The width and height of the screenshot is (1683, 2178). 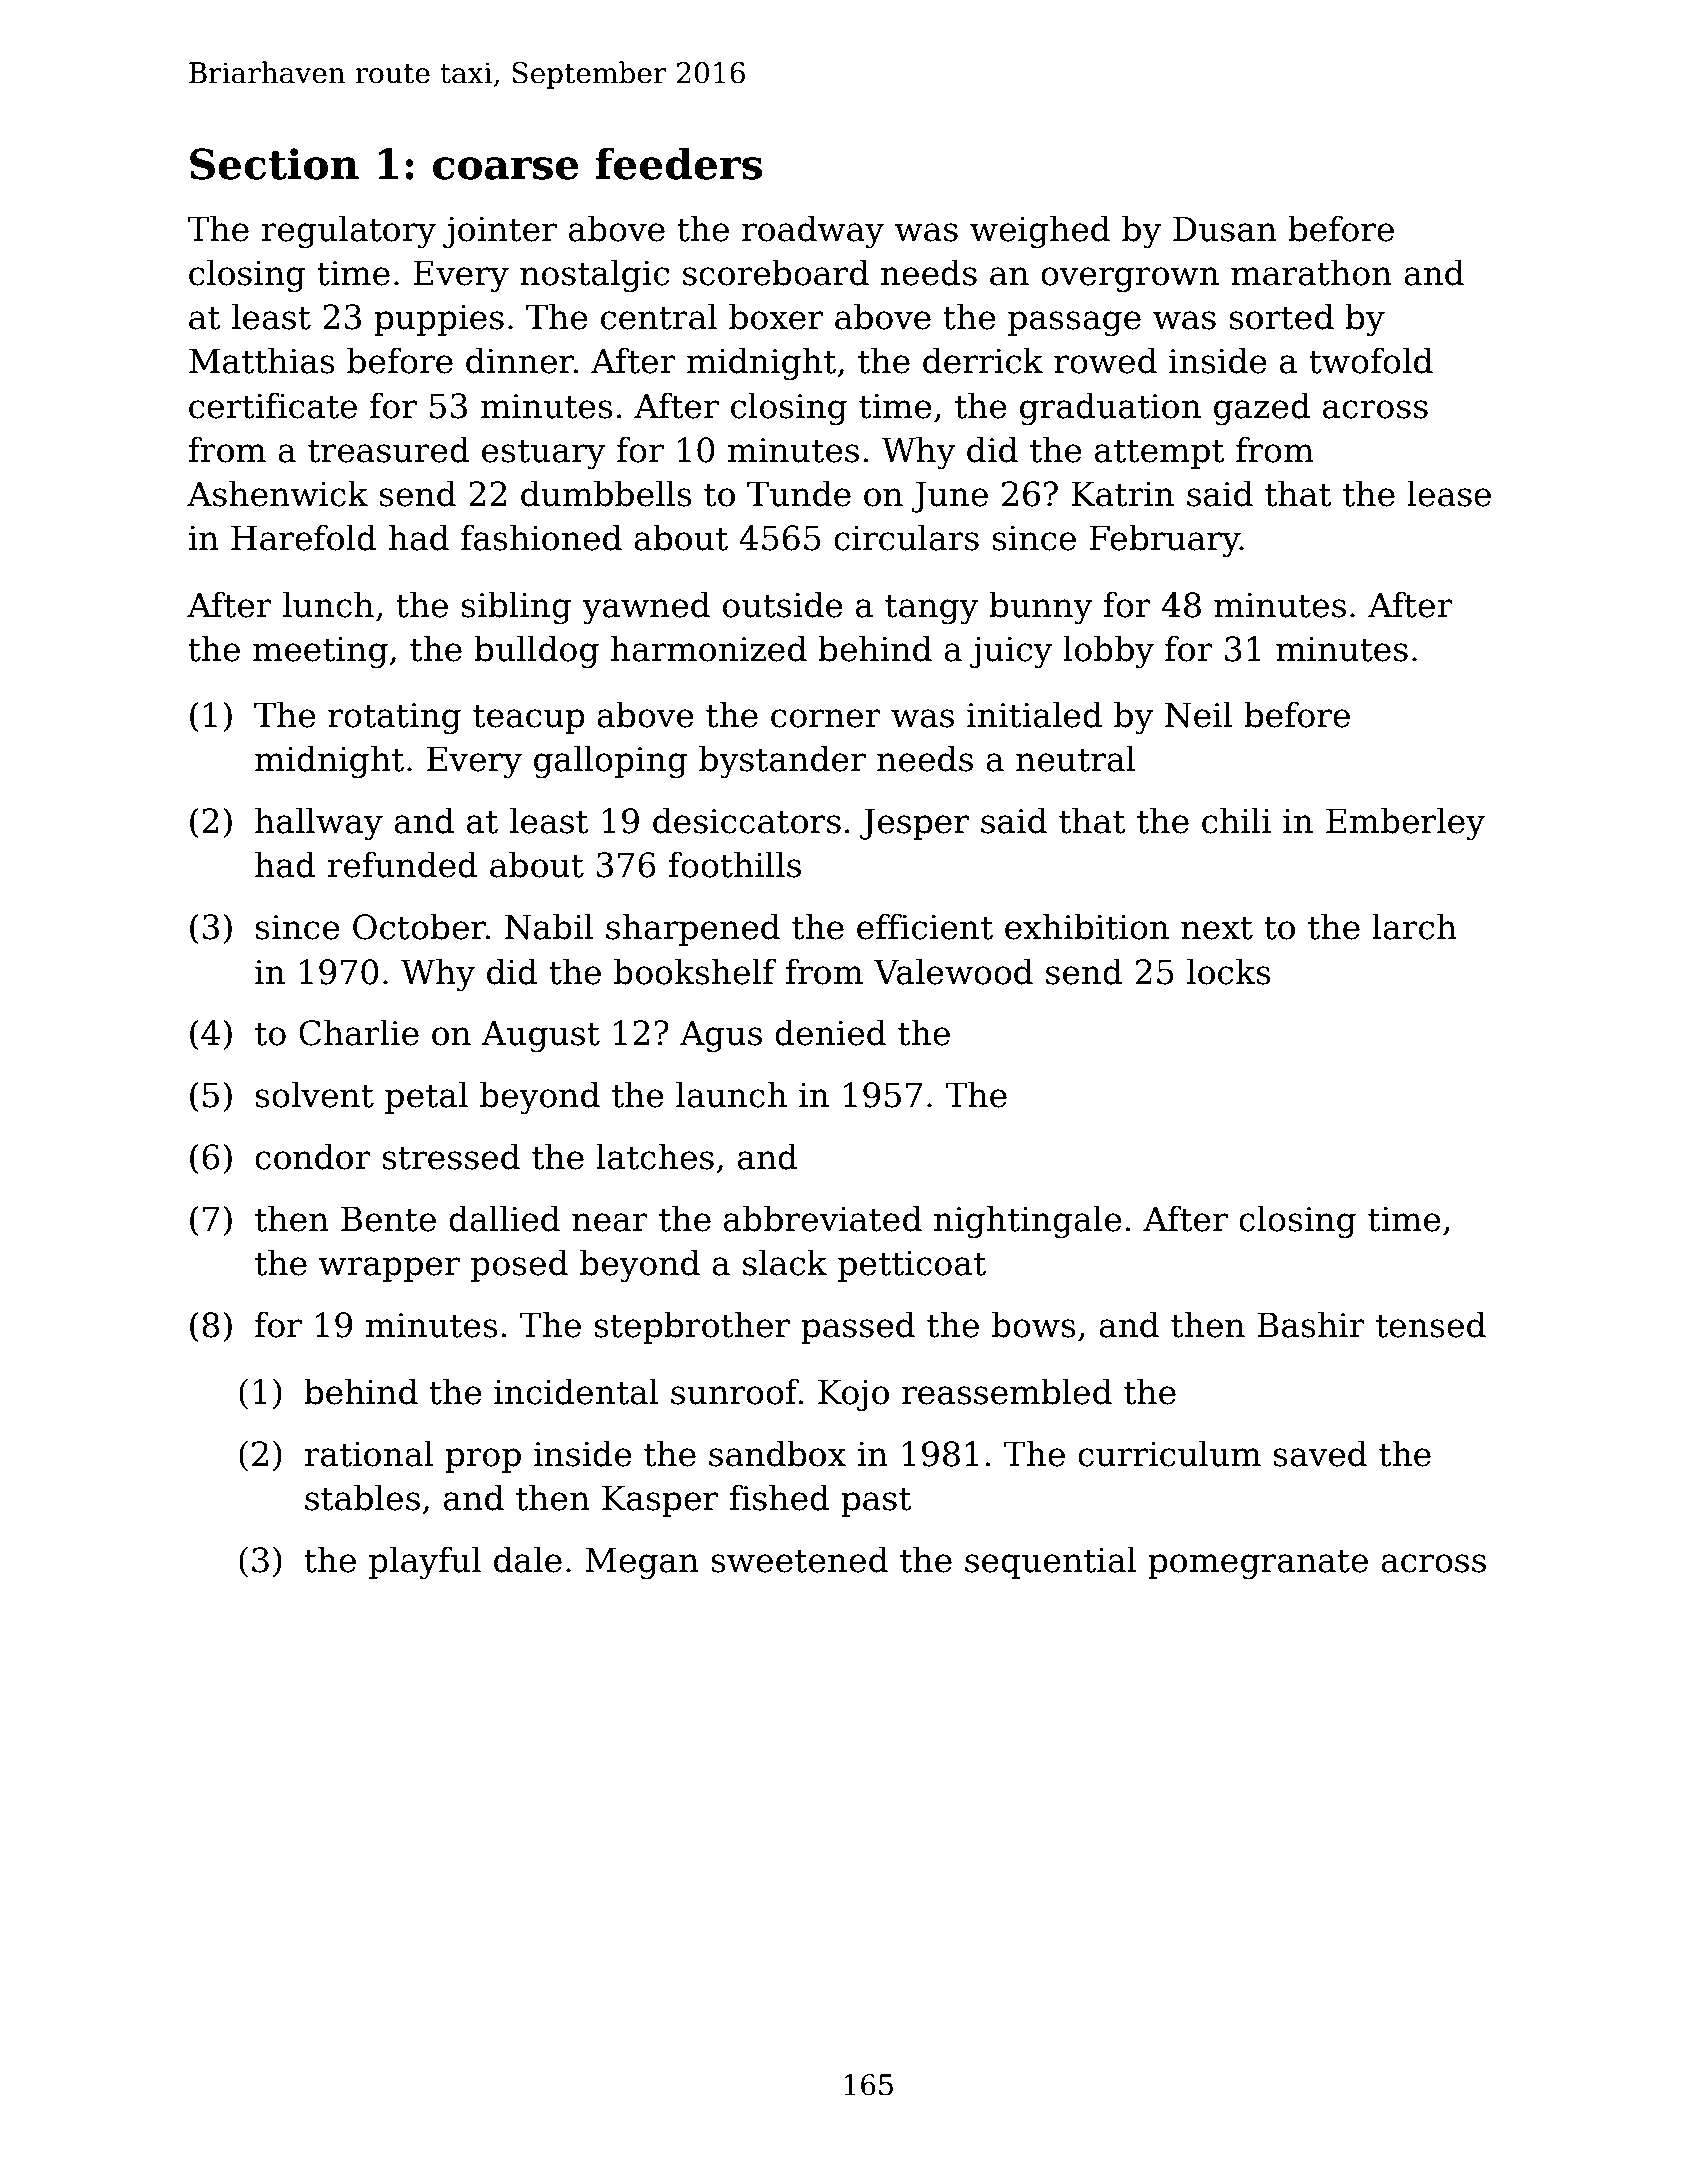 I want to click on Bashir, so click(x=1311, y=1324).
